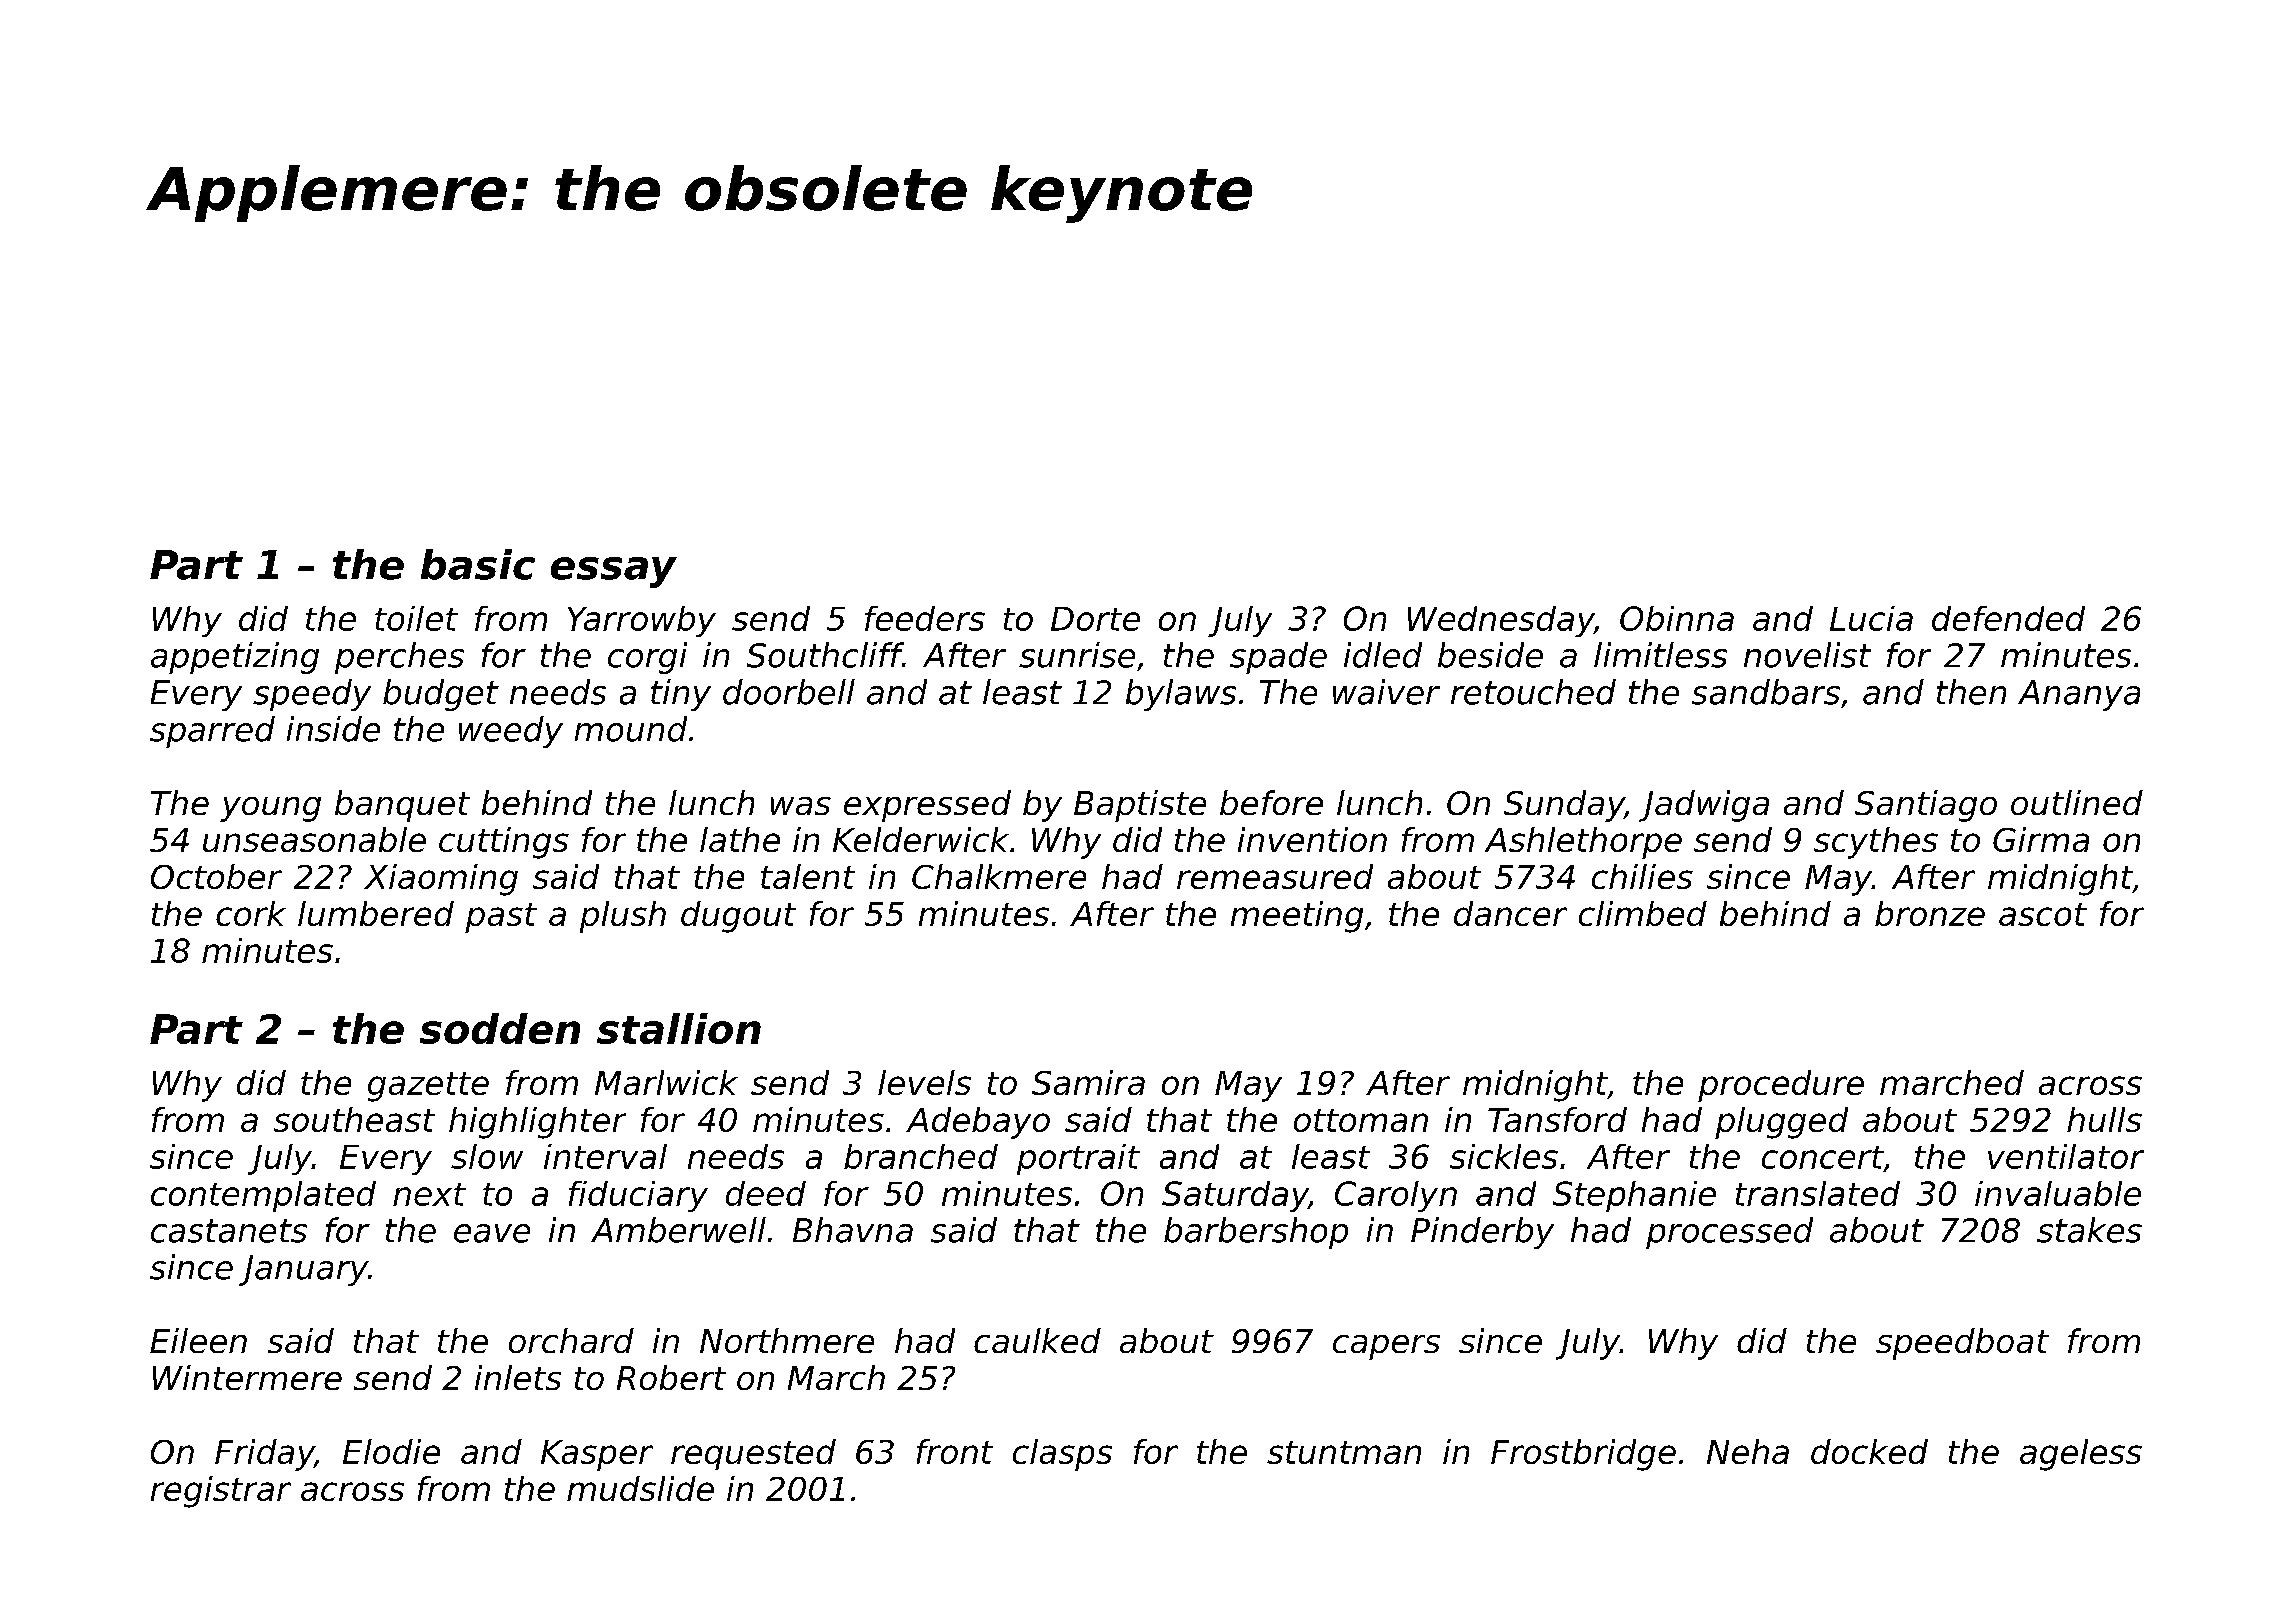 The height and width of the screenshot is (1620, 2292). Describe the element at coordinates (354, 1119) in the screenshot. I see `southeast` at that location.
